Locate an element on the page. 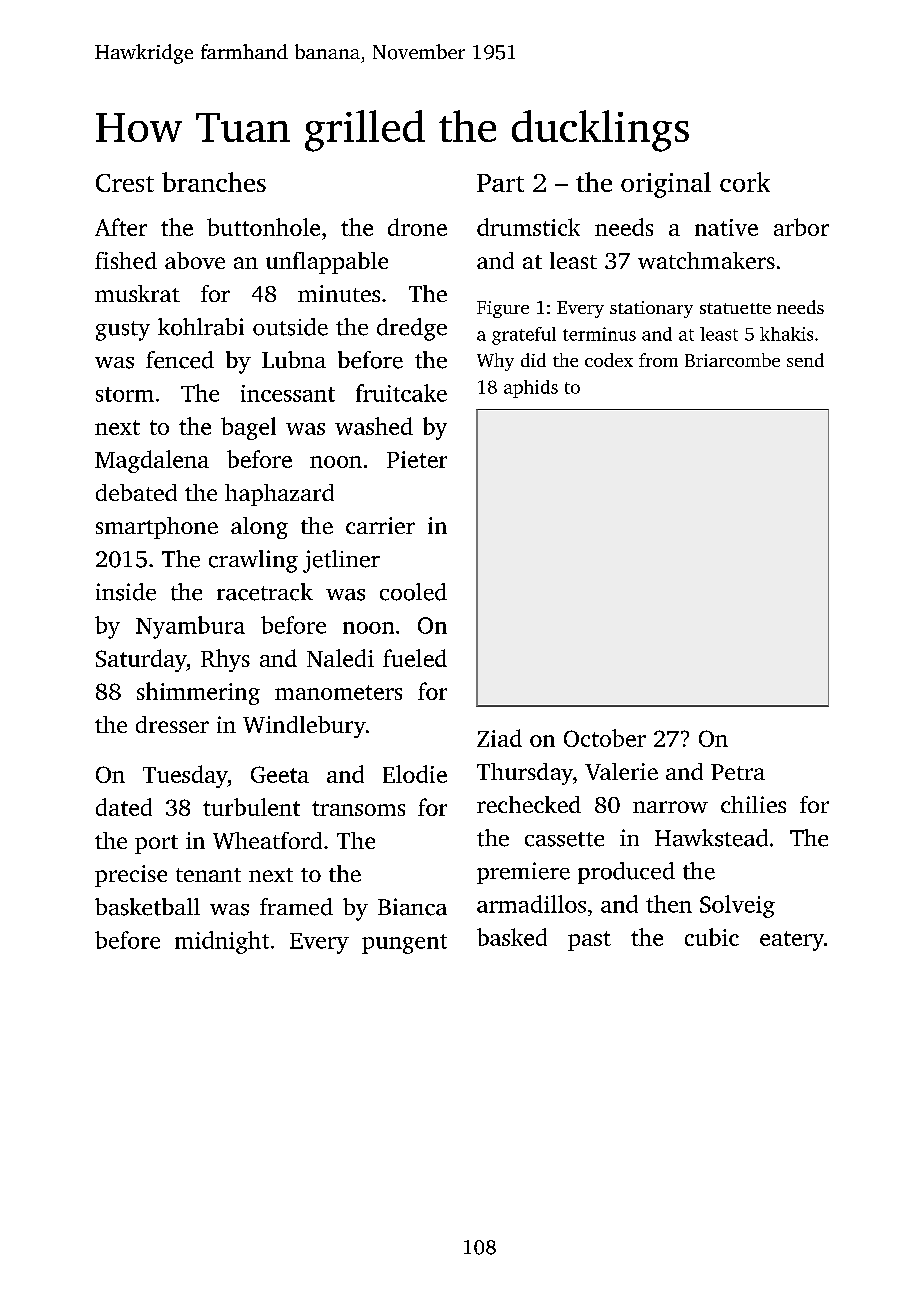  Elodie is located at coordinates (415, 774).
